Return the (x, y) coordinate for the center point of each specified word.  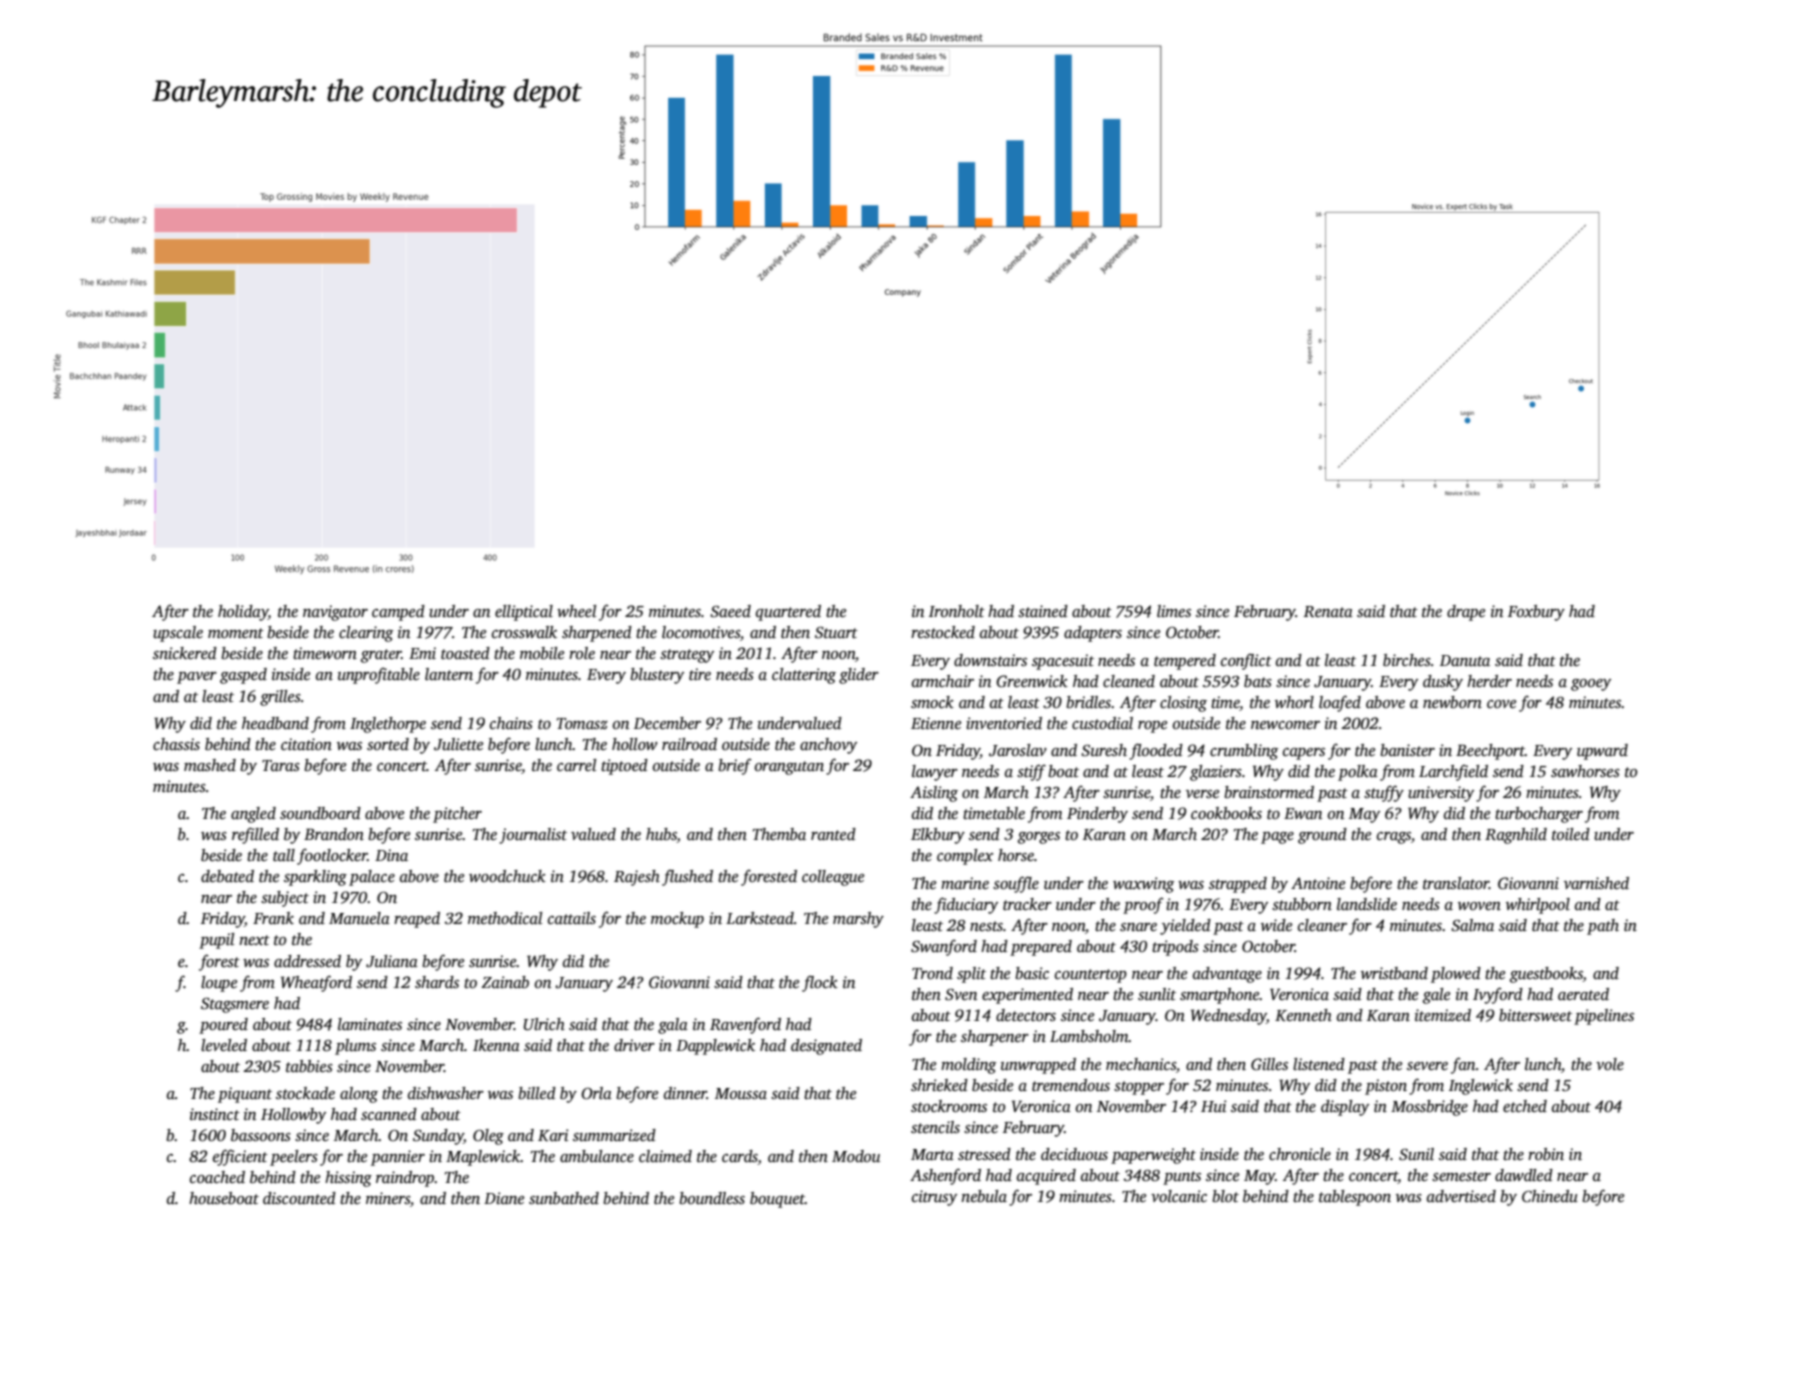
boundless (712, 1198)
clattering (804, 676)
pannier (398, 1158)
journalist (533, 836)
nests (986, 926)
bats (1258, 681)
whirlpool (1538, 906)
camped (398, 613)
